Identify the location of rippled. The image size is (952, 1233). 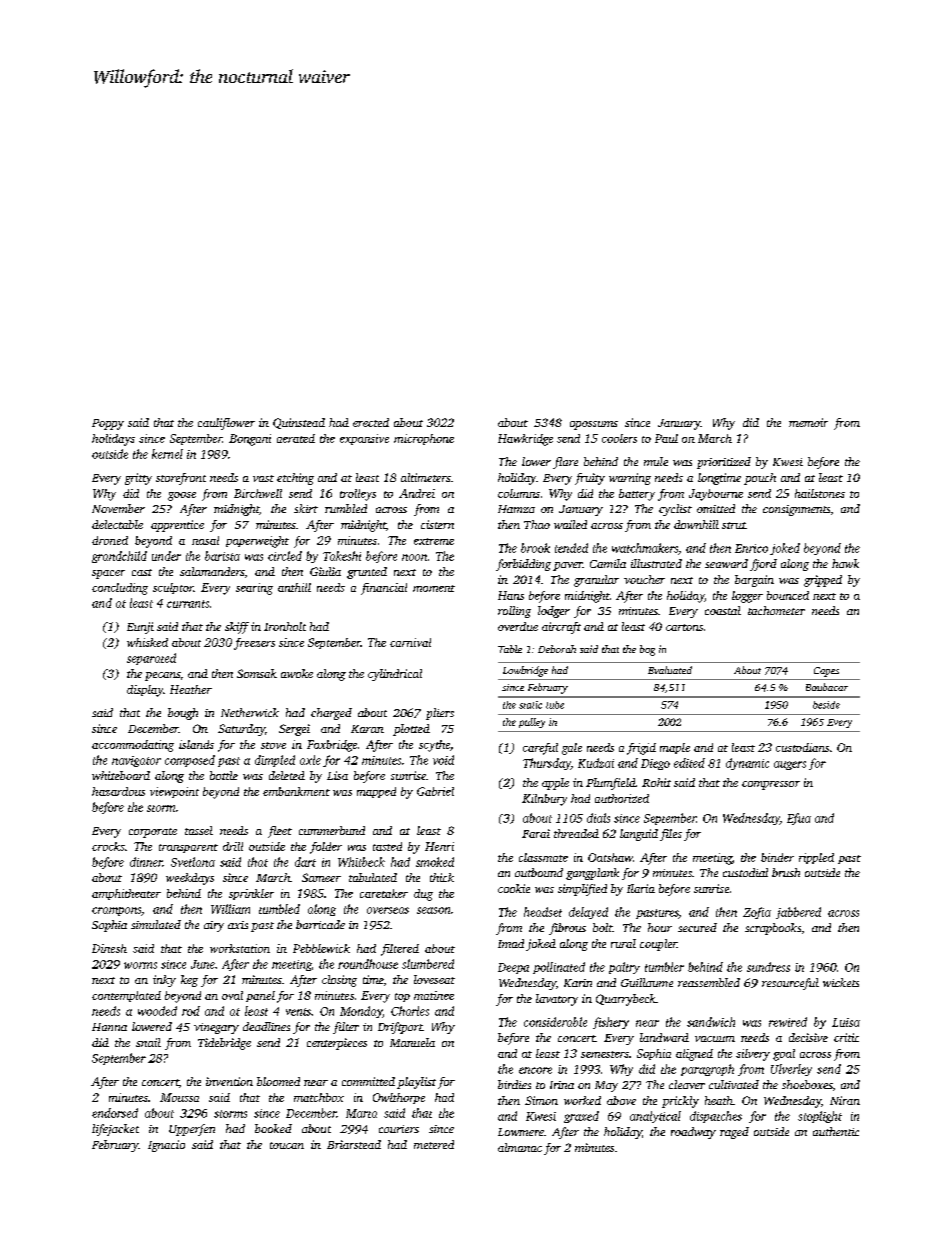
(816, 858).
